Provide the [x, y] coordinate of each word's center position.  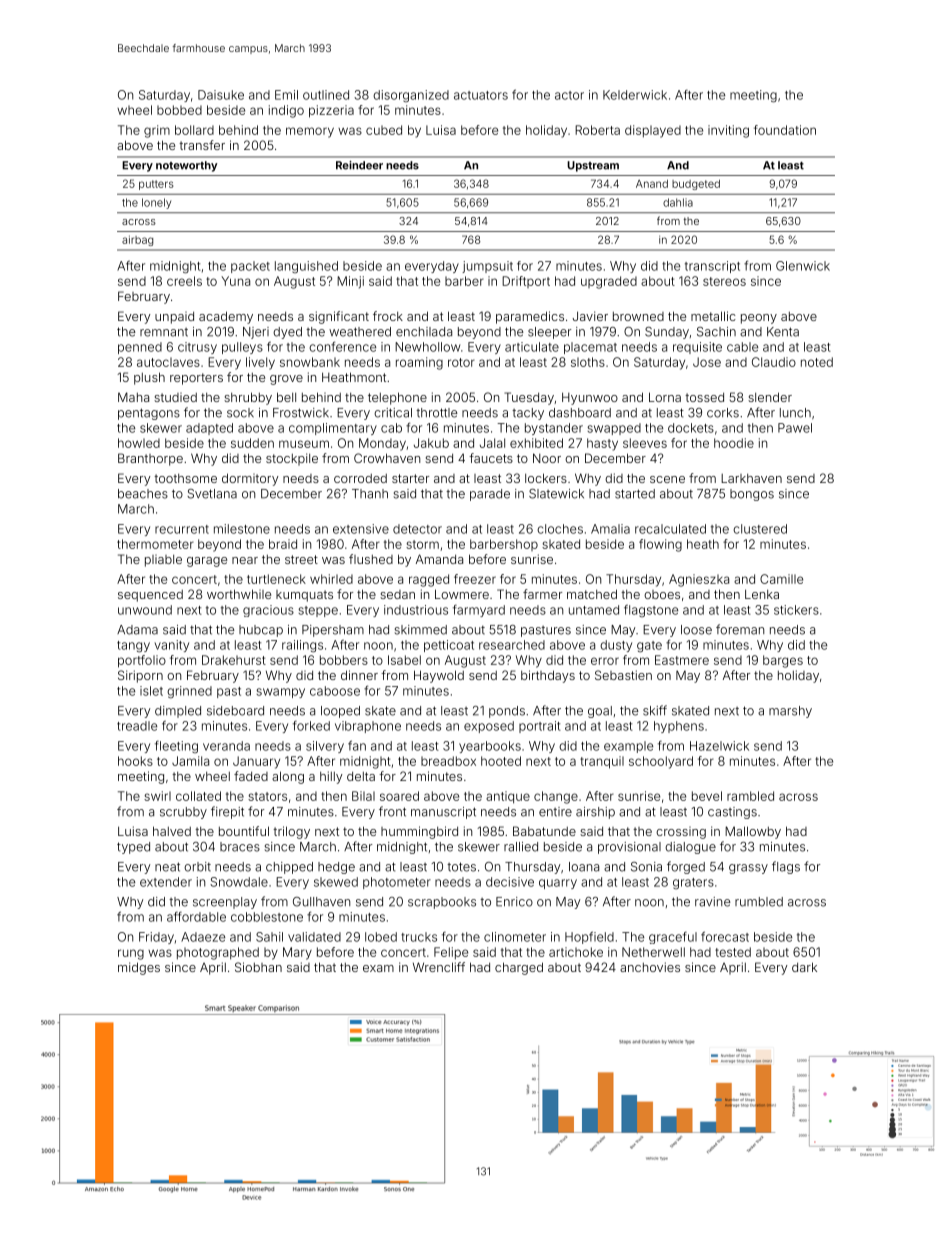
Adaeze [203, 937]
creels [184, 281]
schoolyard [661, 762]
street [301, 559]
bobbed [179, 110]
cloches [560, 529]
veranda [226, 746]
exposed [489, 727]
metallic [713, 316]
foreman [740, 629]
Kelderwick [635, 95]
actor [569, 95]
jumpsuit [487, 267]
